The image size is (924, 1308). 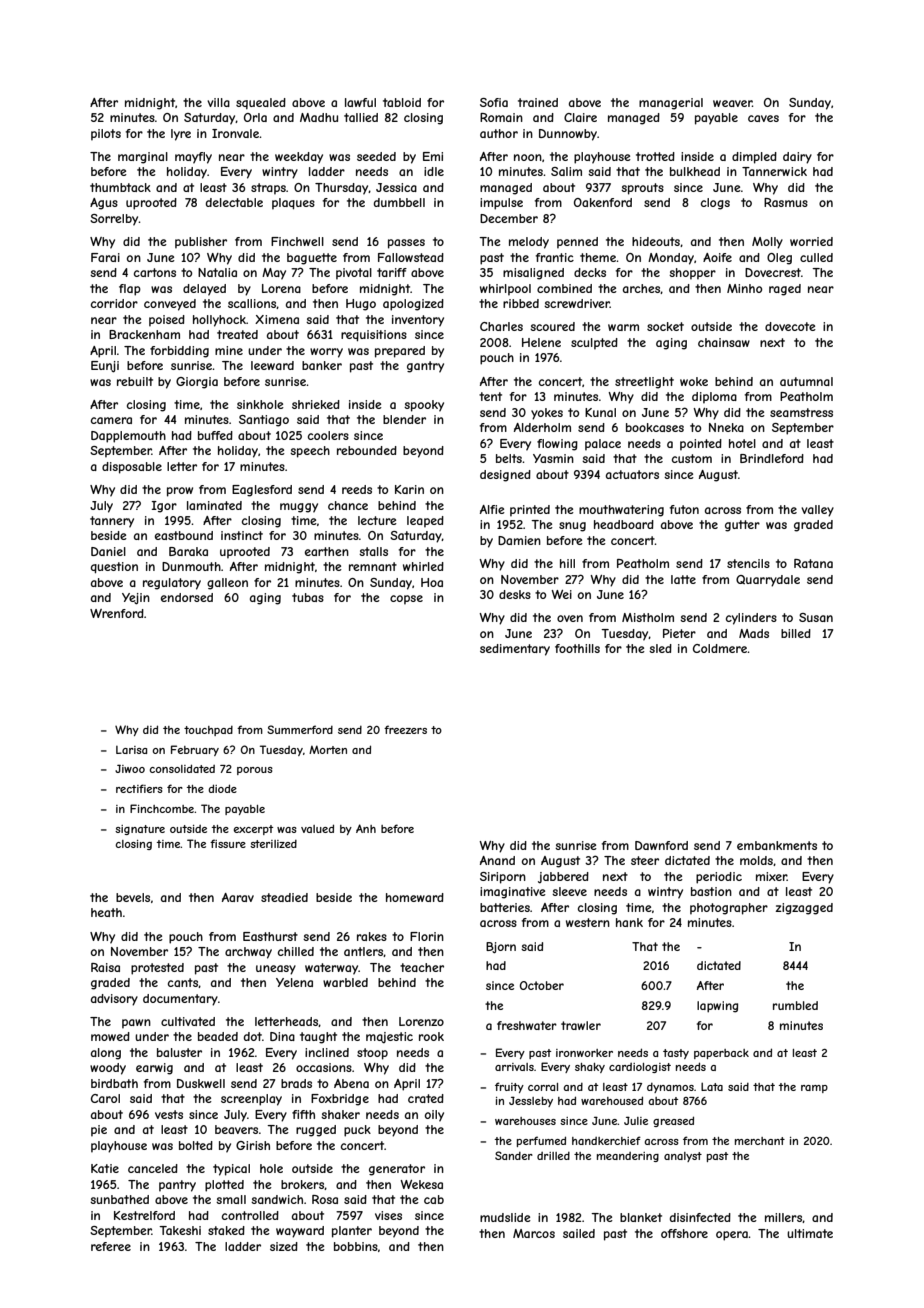 I want to click on Nneka, so click(x=726, y=427).
